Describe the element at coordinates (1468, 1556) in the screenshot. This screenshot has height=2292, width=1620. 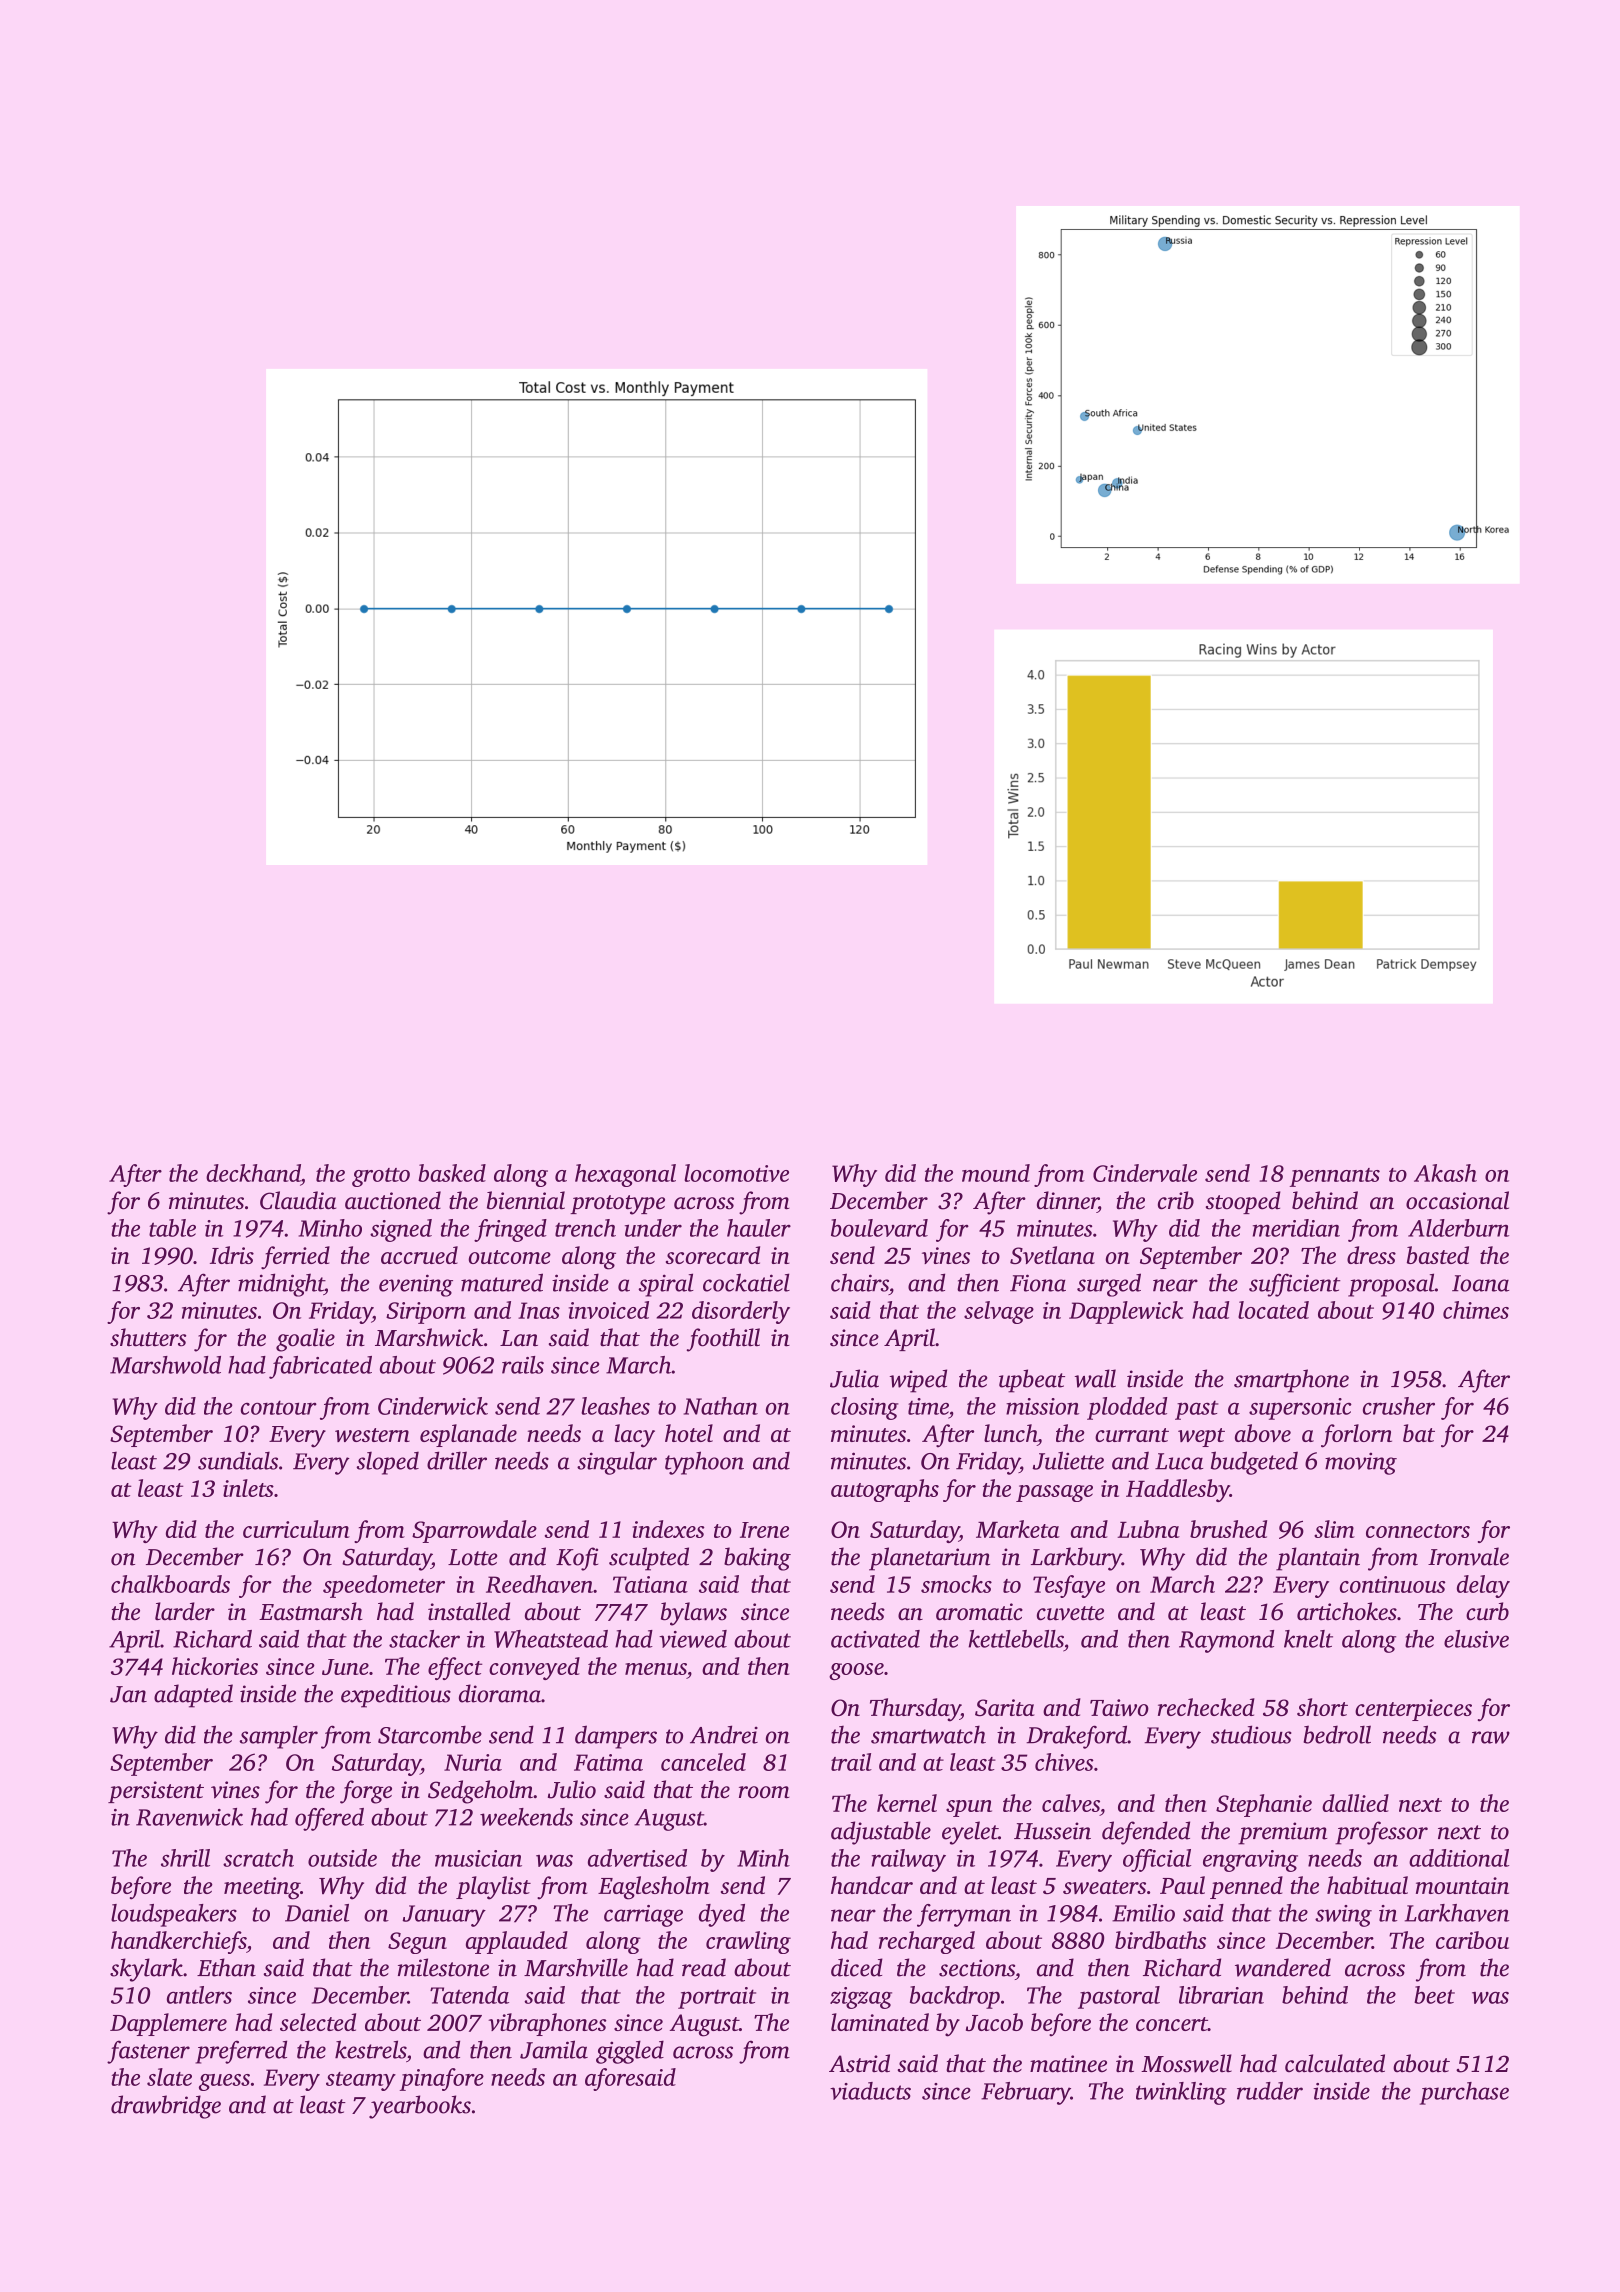
I see `Ironvale` at that location.
